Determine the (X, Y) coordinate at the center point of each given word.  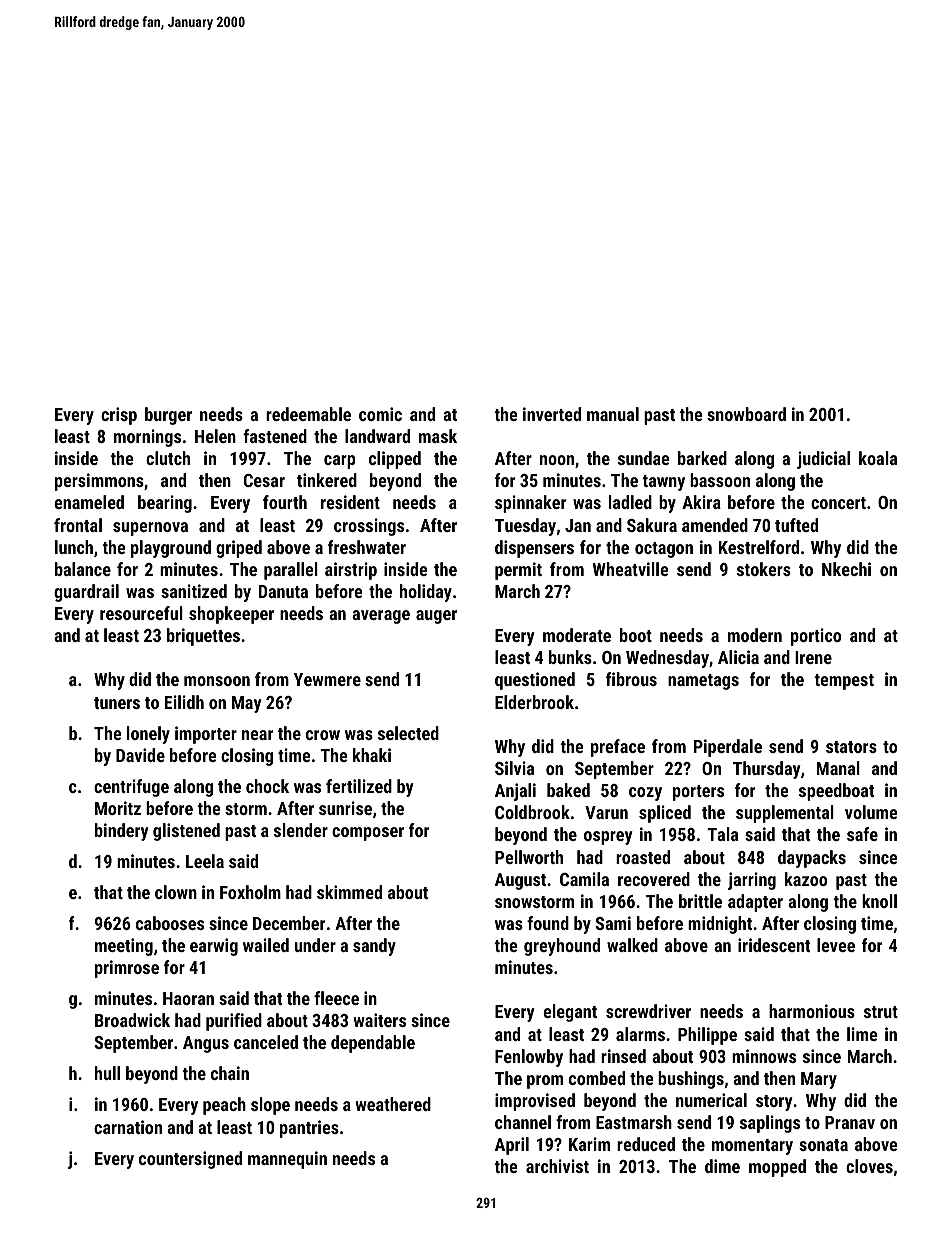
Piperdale (728, 748)
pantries (309, 1129)
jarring (752, 881)
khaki (372, 755)
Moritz (118, 808)
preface (618, 748)
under (315, 945)
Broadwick (132, 1020)
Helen (215, 436)
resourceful (141, 613)
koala (878, 458)
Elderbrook (534, 702)
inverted (552, 414)
